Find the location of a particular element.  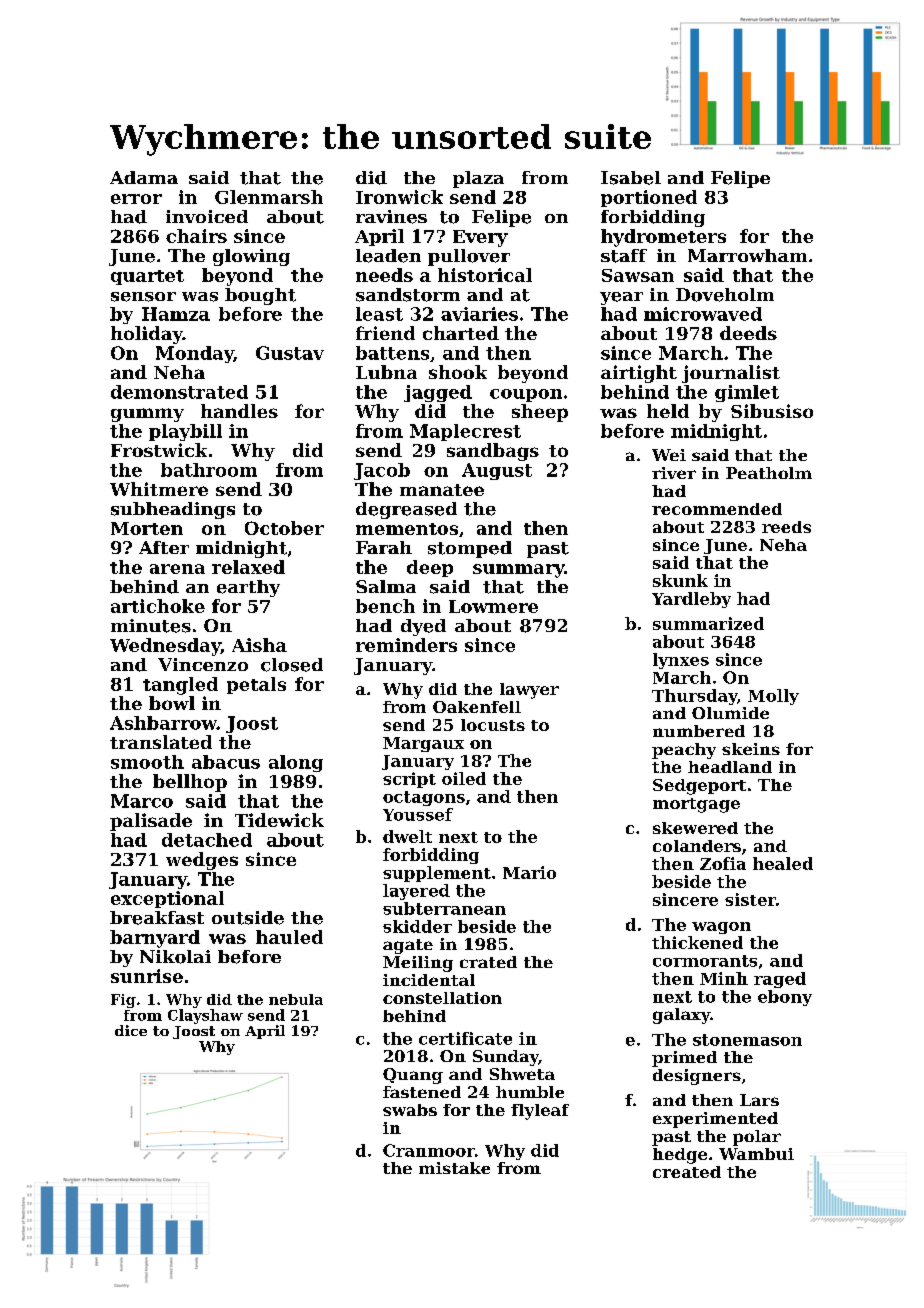

Oakenfell is located at coordinates (477, 707).
